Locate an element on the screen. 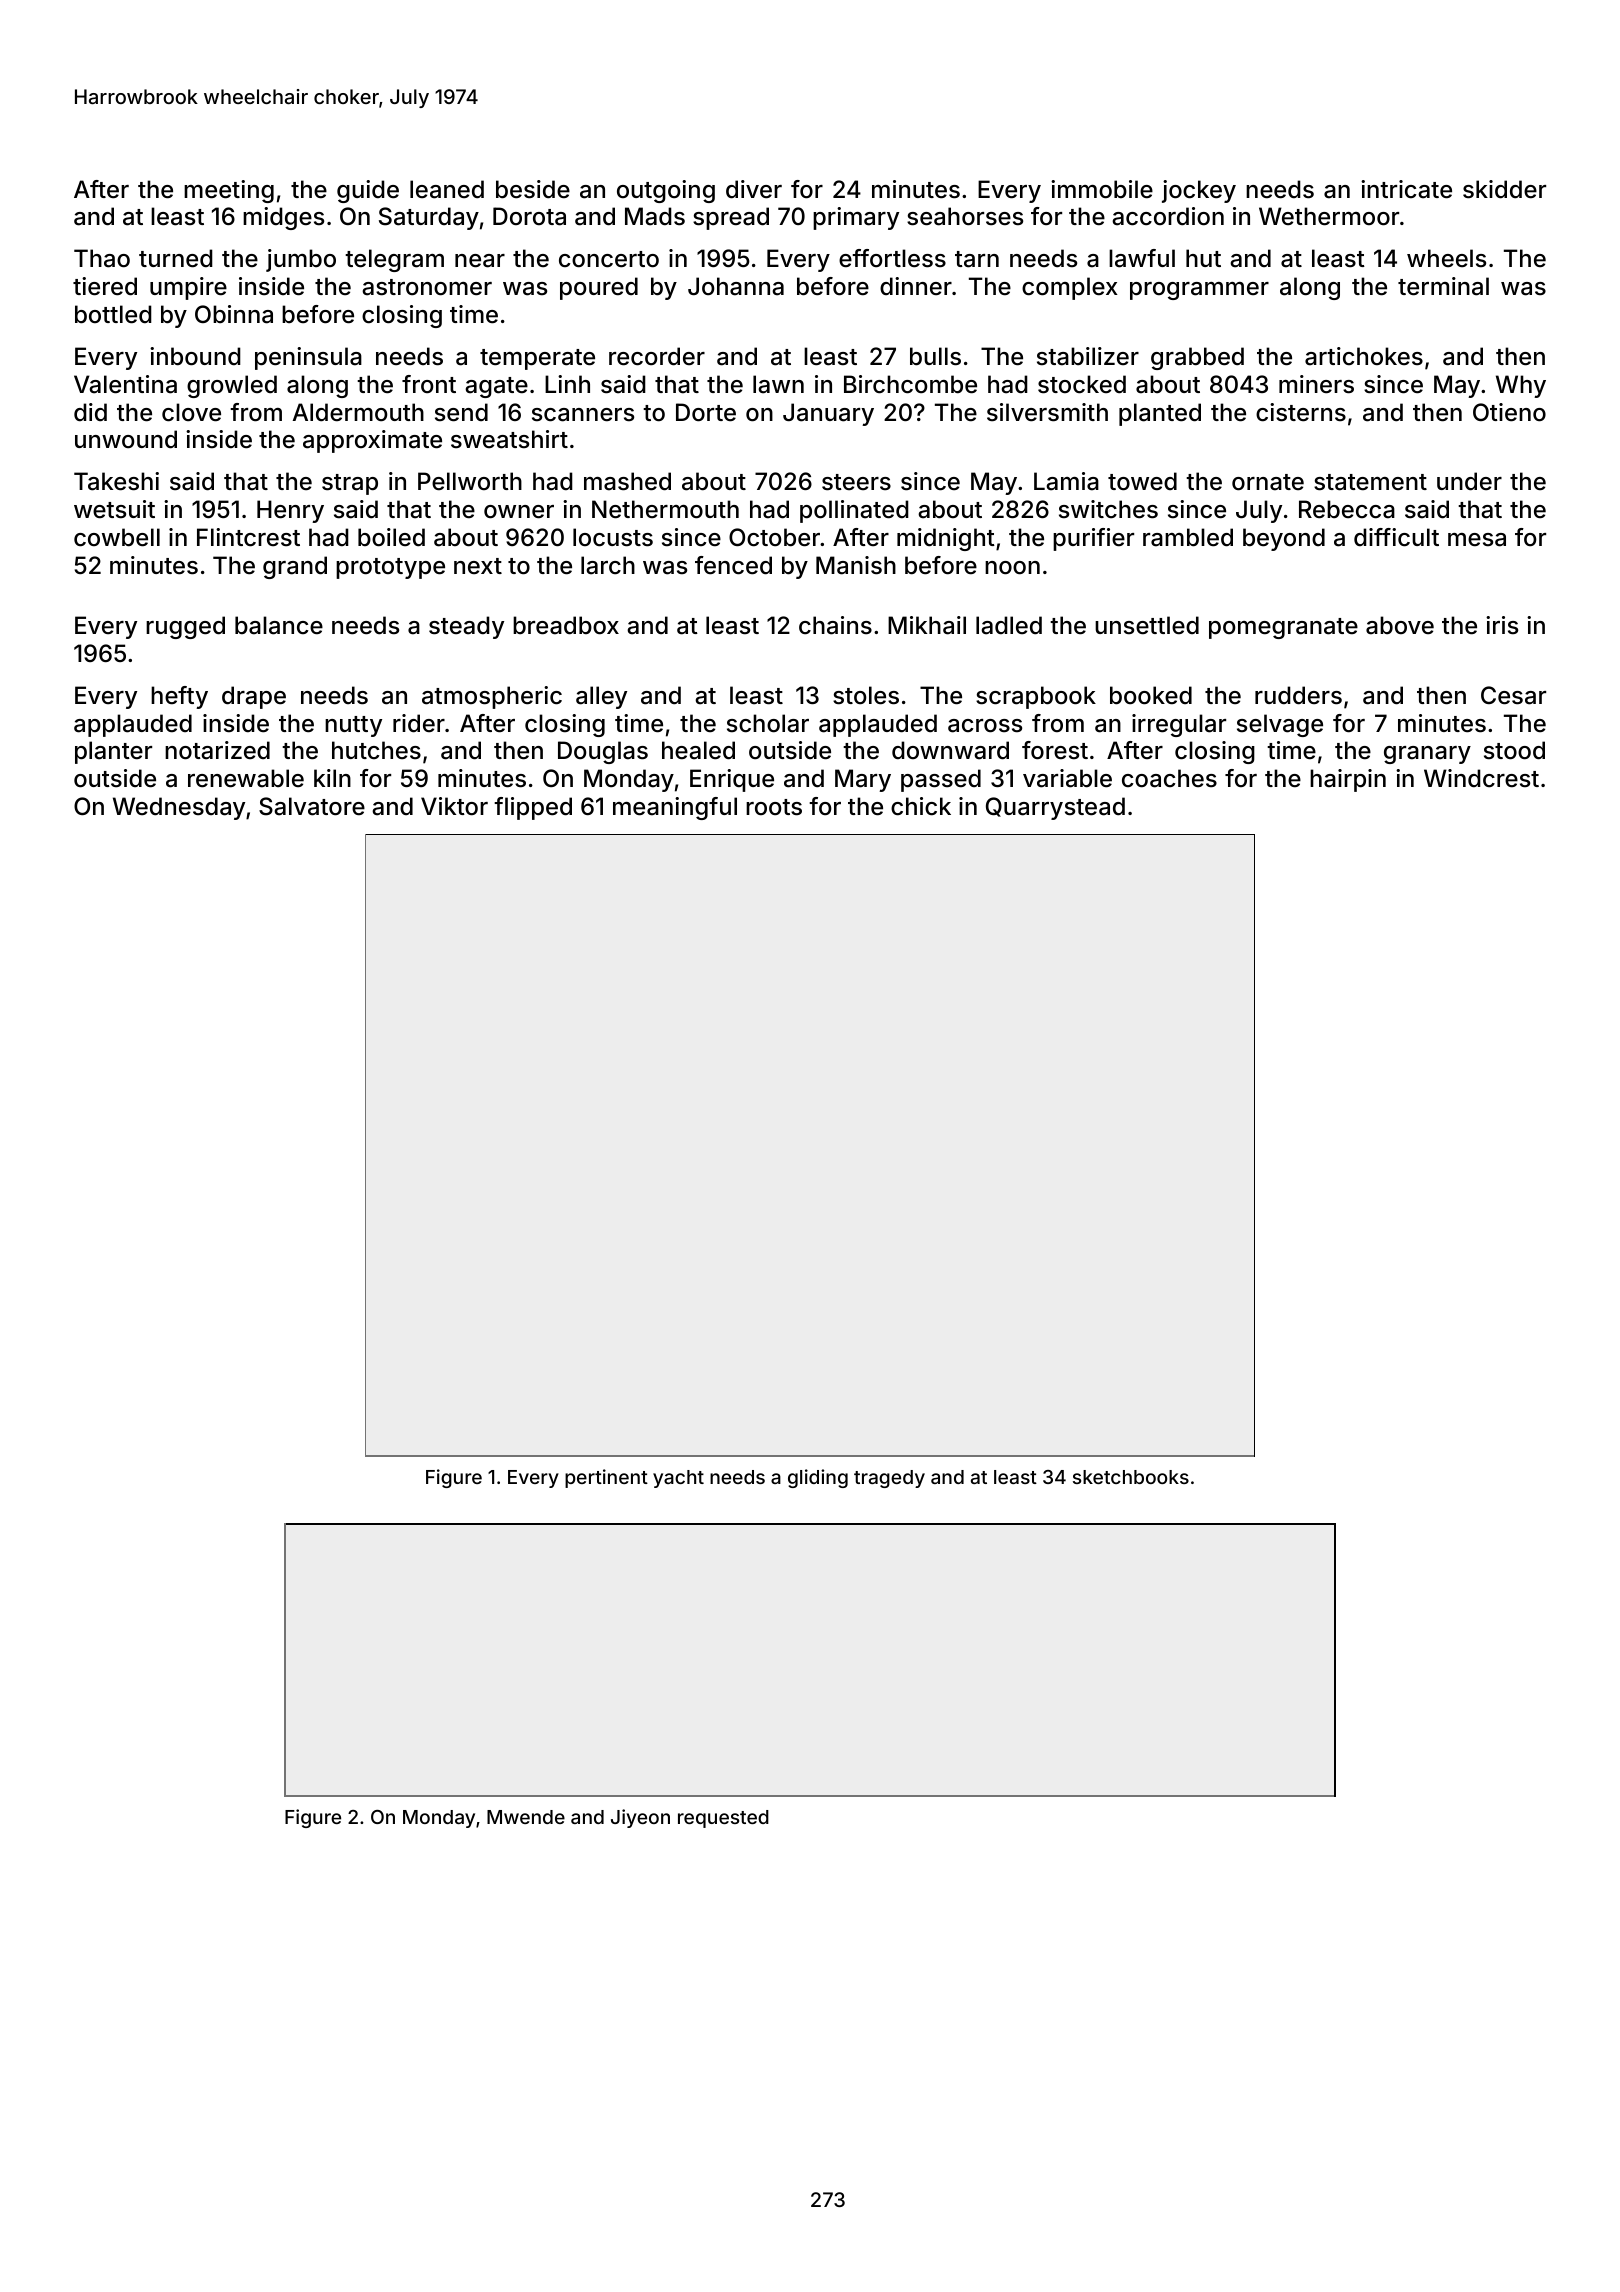  Mwende is located at coordinates (526, 1817).
